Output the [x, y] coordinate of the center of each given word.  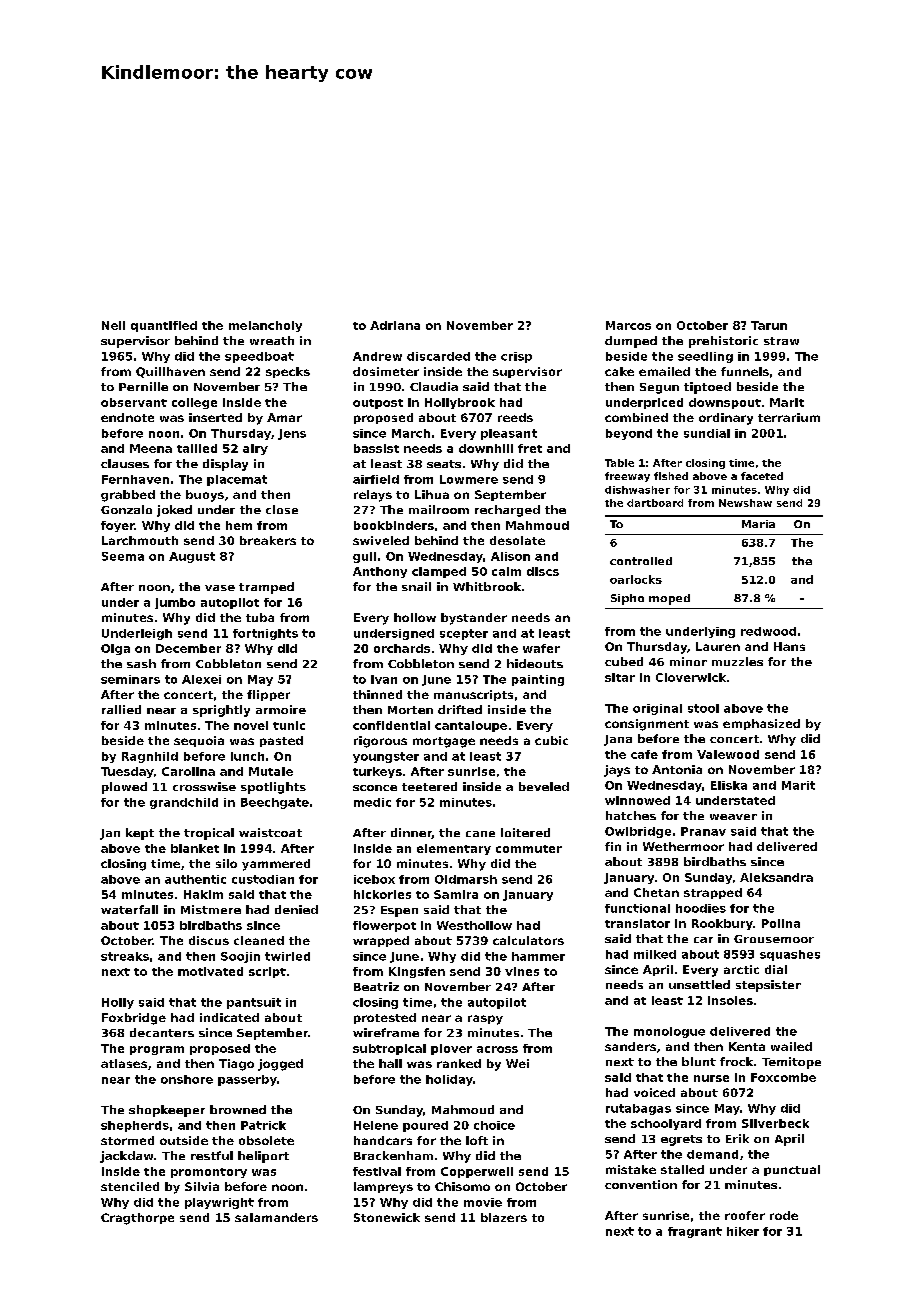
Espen [399, 911]
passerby [247, 1080]
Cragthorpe [137, 1219]
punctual [792, 1170]
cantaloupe [471, 726]
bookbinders [394, 525]
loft [477, 1140]
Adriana [395, 325]
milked [655, 954]
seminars [130, 679]
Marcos [628, 325]
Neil [113, 325]
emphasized [761, 724]
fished [671, 476]
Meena [151, 448]
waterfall [129, 909]
